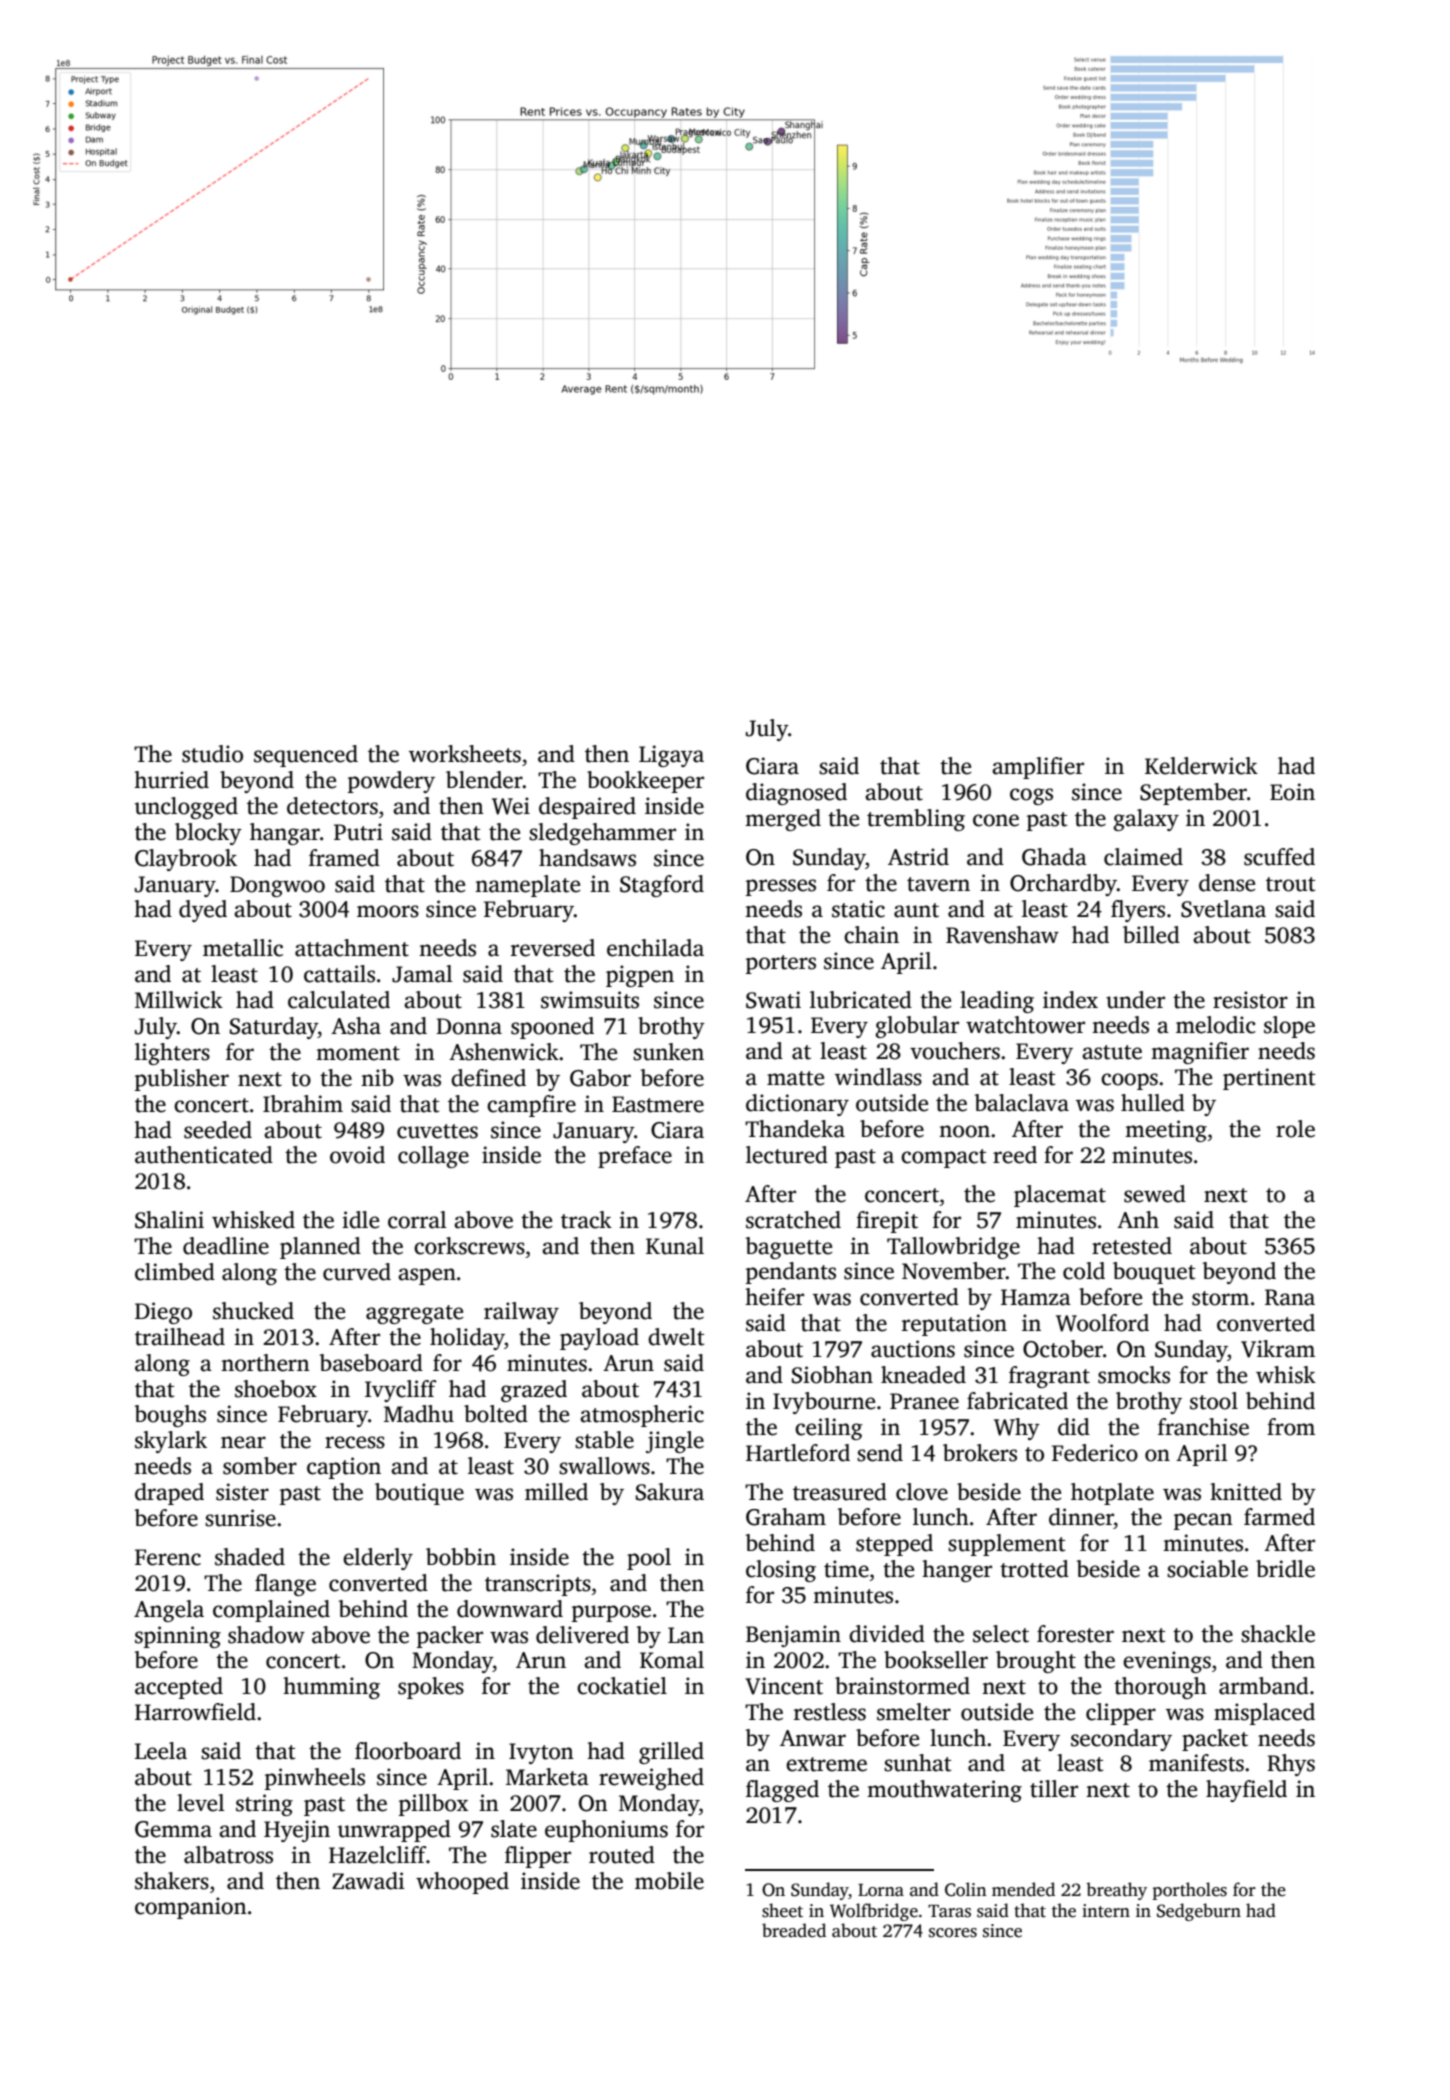 The image size is (1450, 2100). What do you see at coordinates (924, 1401) in the document?
I see `Pranee` at bounding box center [924, 1401].
